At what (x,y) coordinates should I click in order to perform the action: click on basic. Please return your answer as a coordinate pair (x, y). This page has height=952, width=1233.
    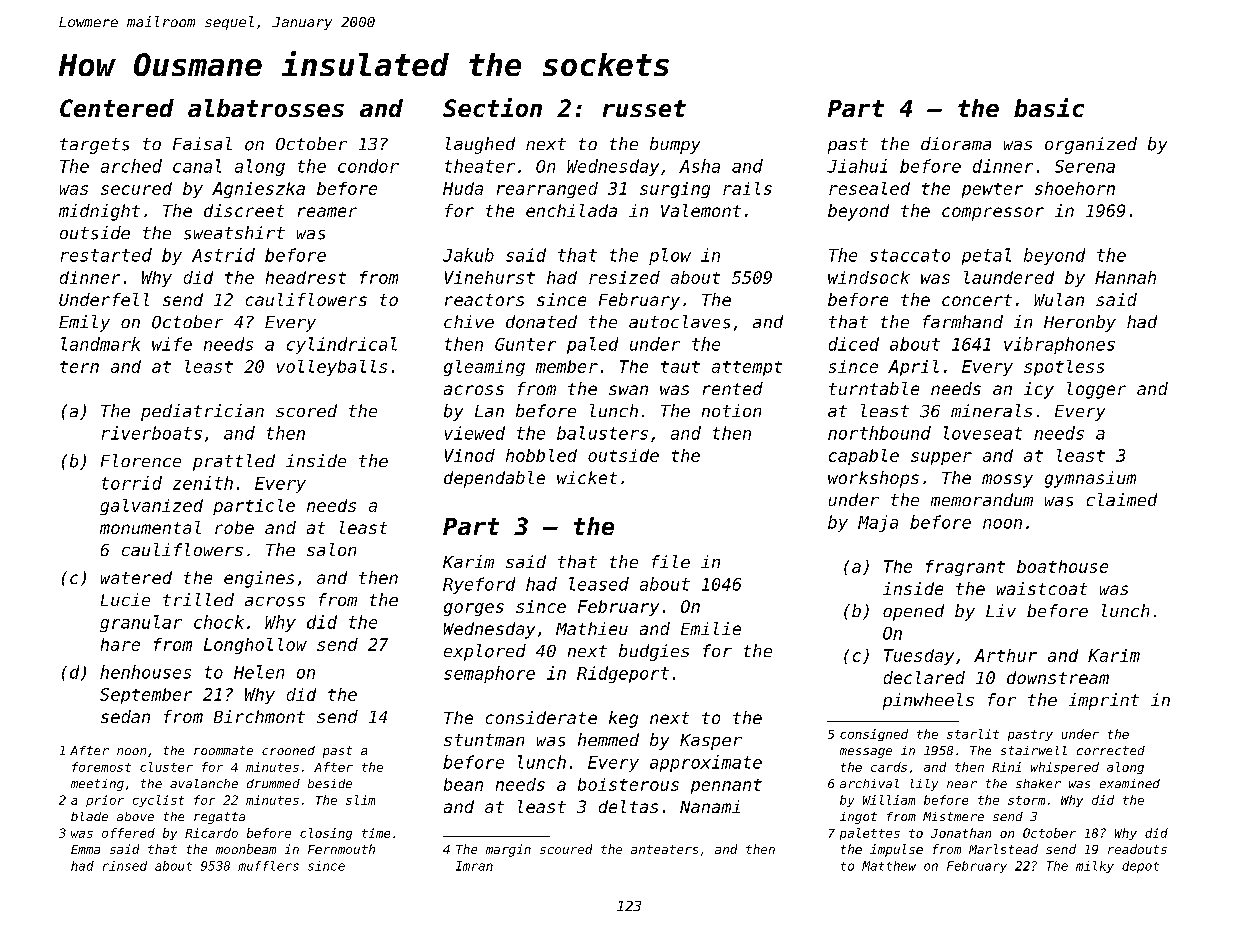
    Looking at the image, I should click on (1049, 107).
